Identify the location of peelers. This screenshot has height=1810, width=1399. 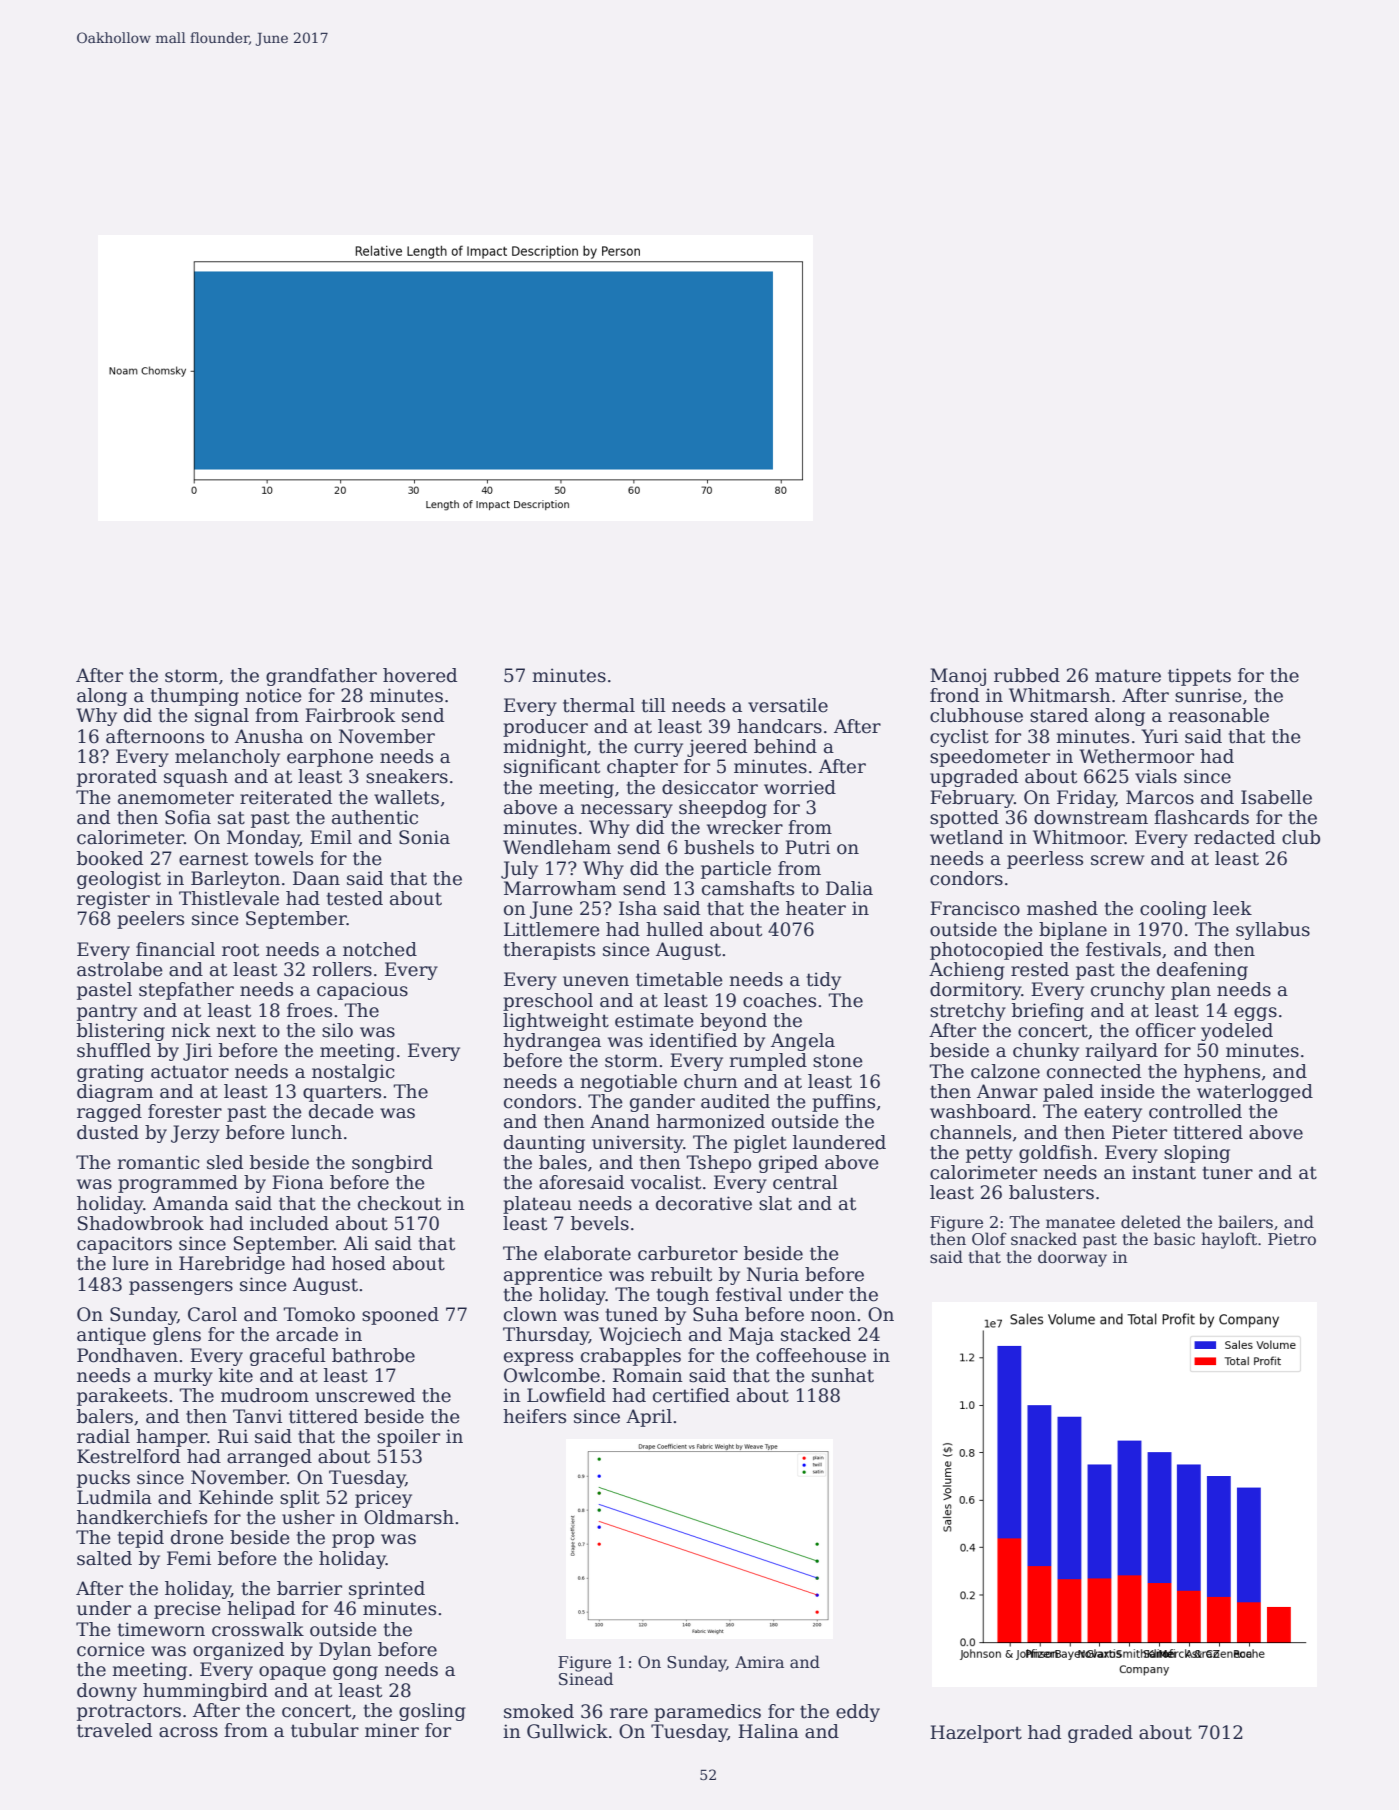
(150, 920).
